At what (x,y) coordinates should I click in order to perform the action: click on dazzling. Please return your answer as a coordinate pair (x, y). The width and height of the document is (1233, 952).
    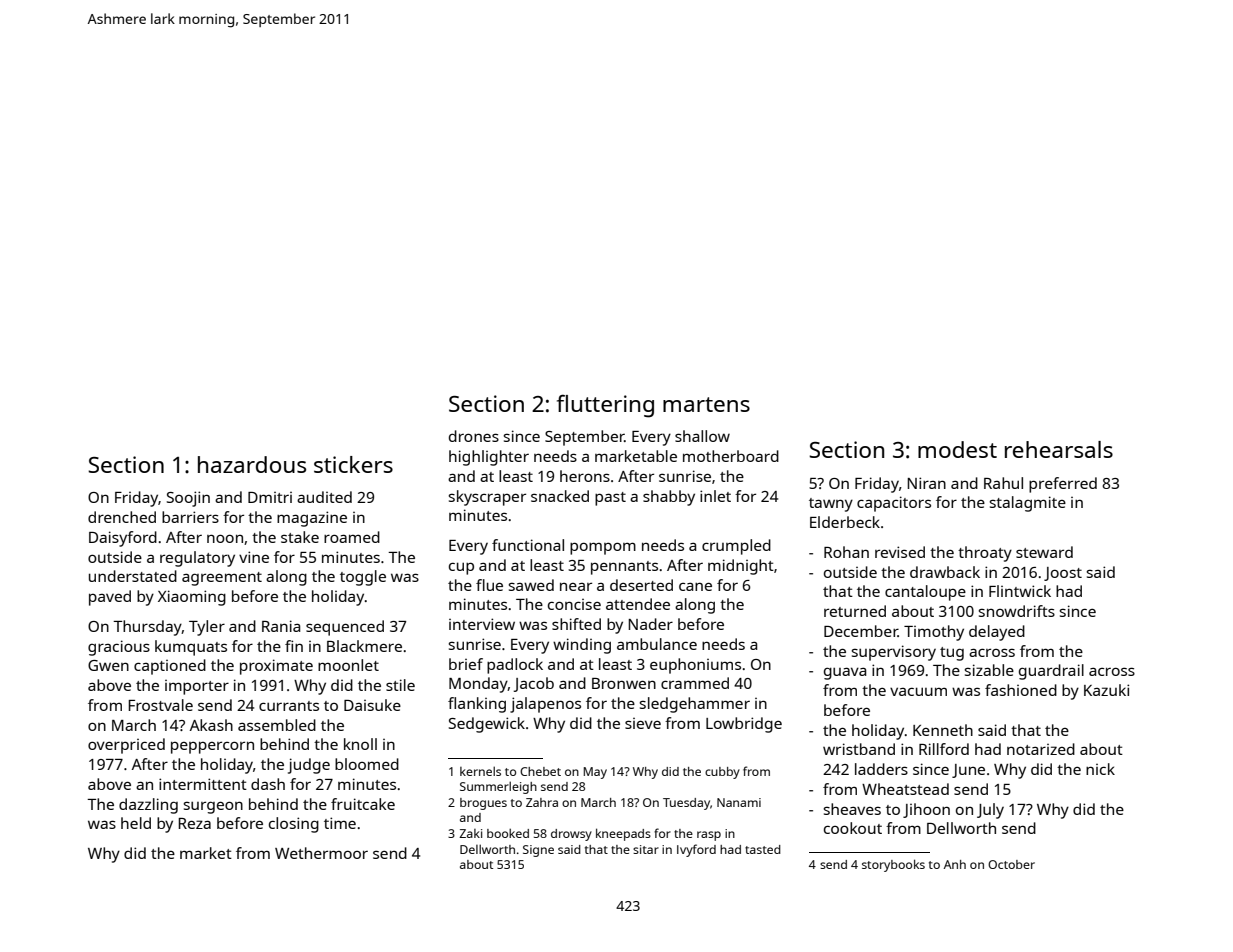
    Looking at the image, I should click on (148, 806).
